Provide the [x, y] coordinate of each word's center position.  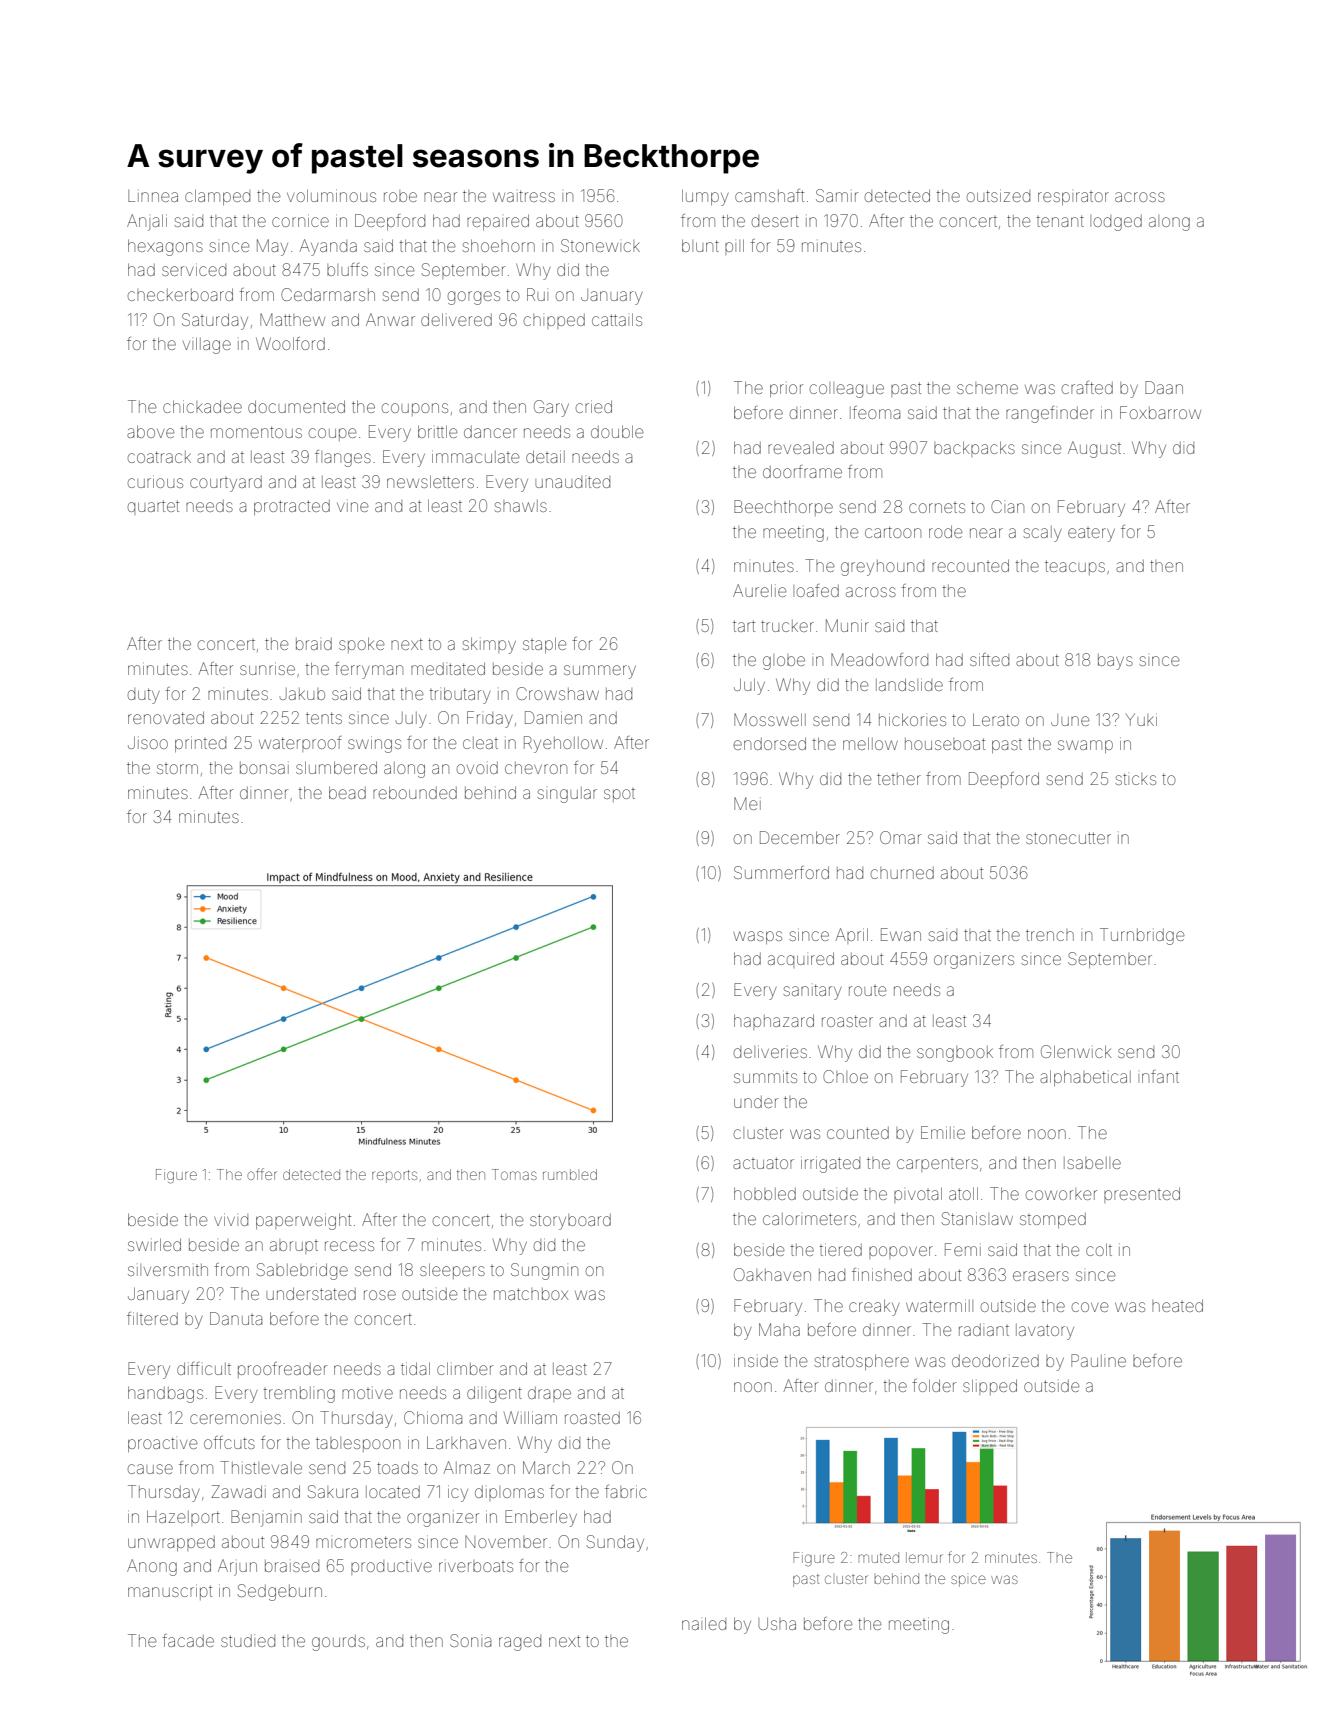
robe [400, 196]
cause [150, 1469]
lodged [1116, 223]
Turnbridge [1142, 936]
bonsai [264, 768]
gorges [474, 298]
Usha [777, 1624]
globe [784, 662]
